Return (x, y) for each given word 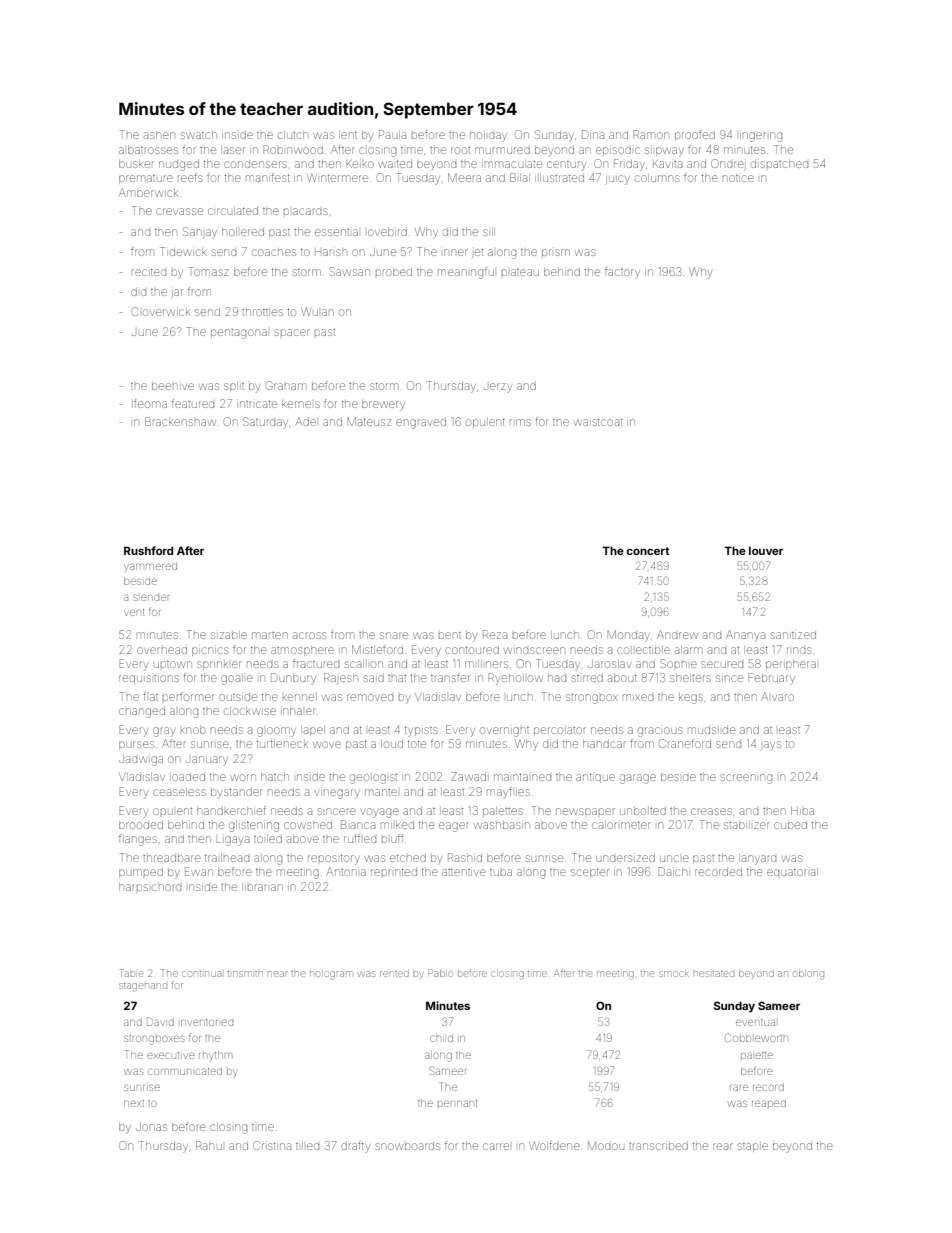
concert (648, 551)
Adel (306, 421)
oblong (809, 974)
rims (520, 422)
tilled (307, 1146)
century (566, 166)
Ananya (745, 636)
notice (738, 178)
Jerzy (498, 388)
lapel (313, 731)
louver (766, 551)
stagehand (143, 987)
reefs (190, 177)
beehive (173, 386)
